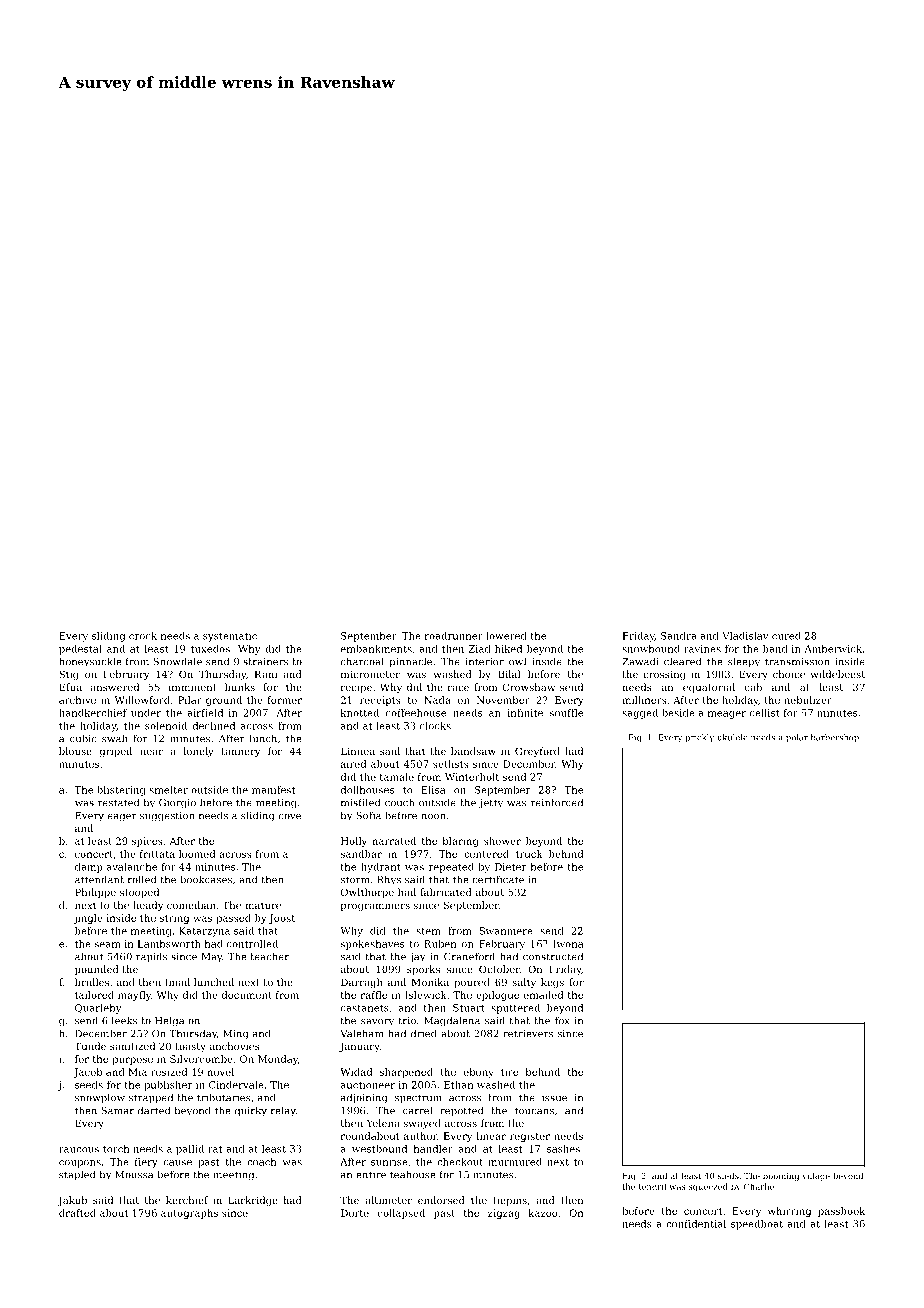 The image size is (924, 1308). I want to click on lowered, so click(506, 636).
